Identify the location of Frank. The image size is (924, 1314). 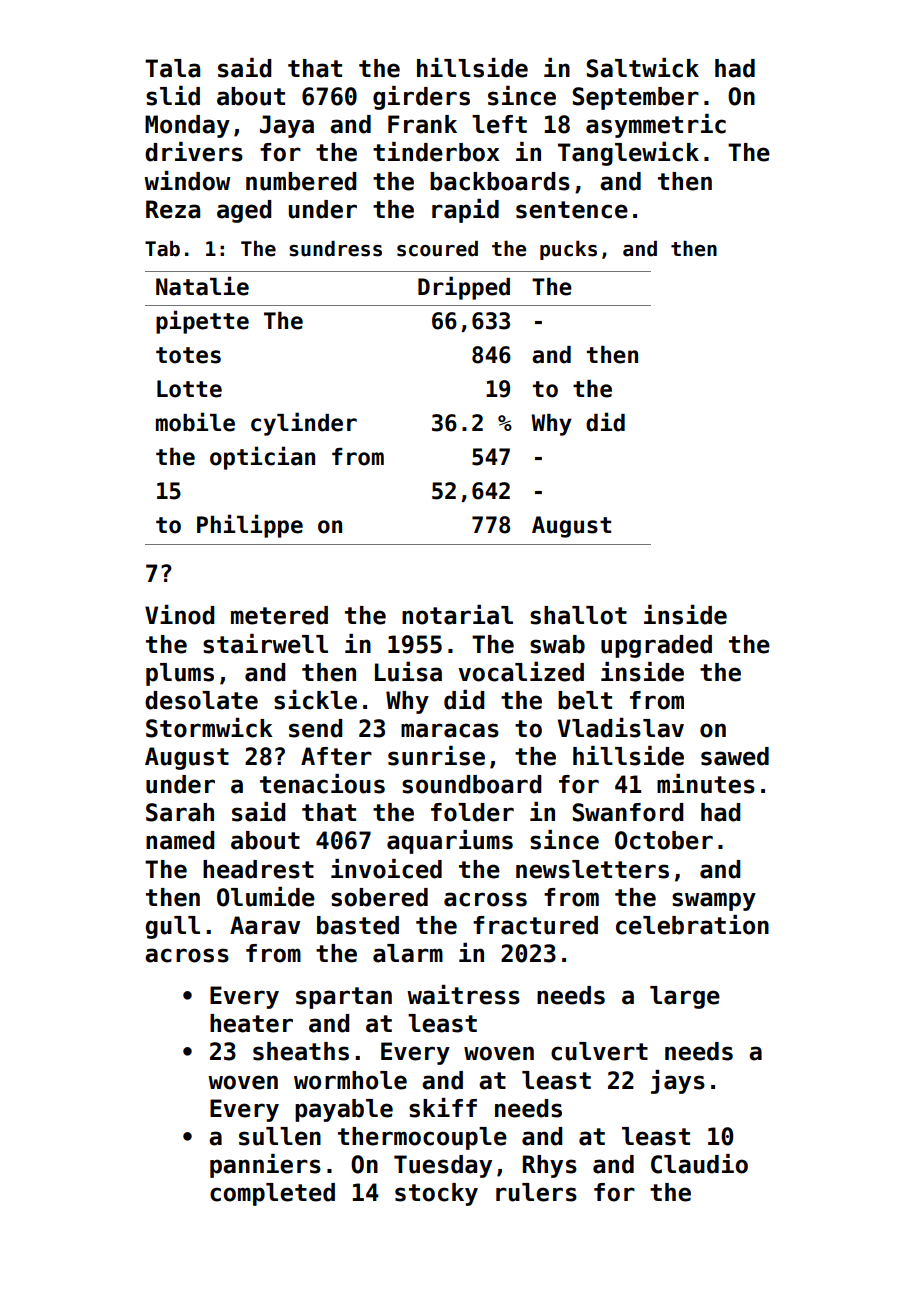
(422, 124).
